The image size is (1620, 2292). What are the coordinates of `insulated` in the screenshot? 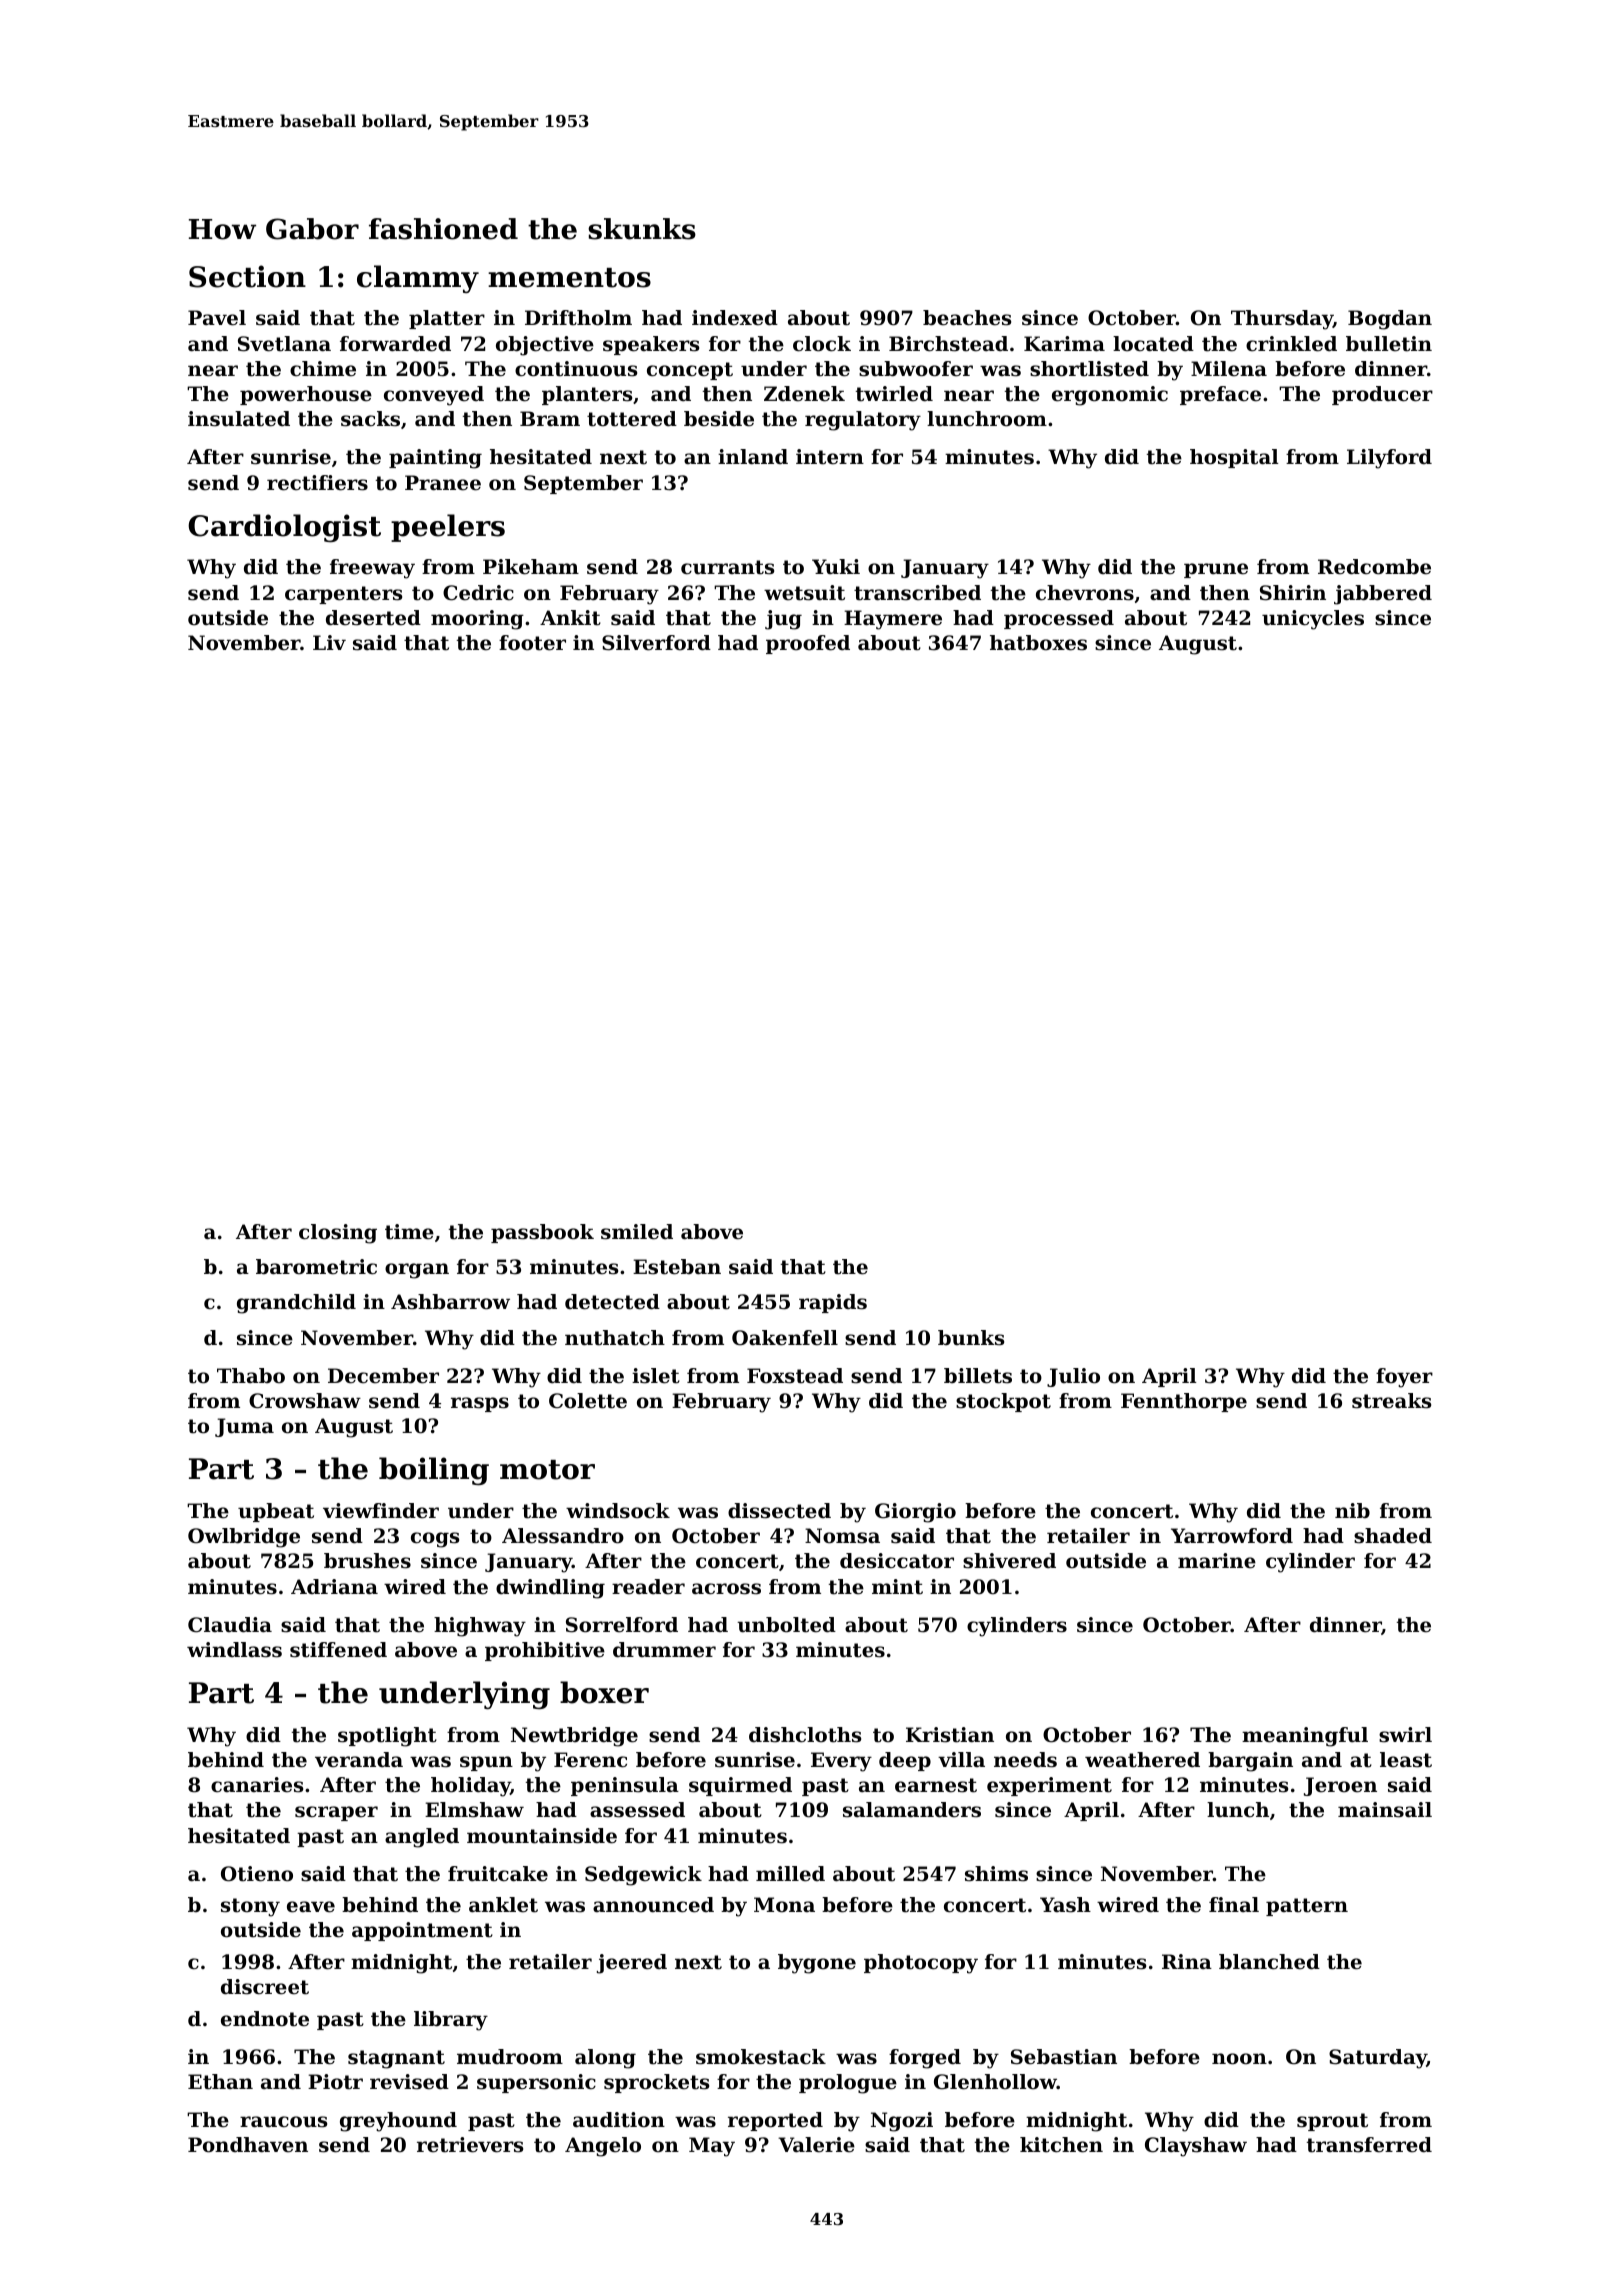 It's located at (239, 419).
